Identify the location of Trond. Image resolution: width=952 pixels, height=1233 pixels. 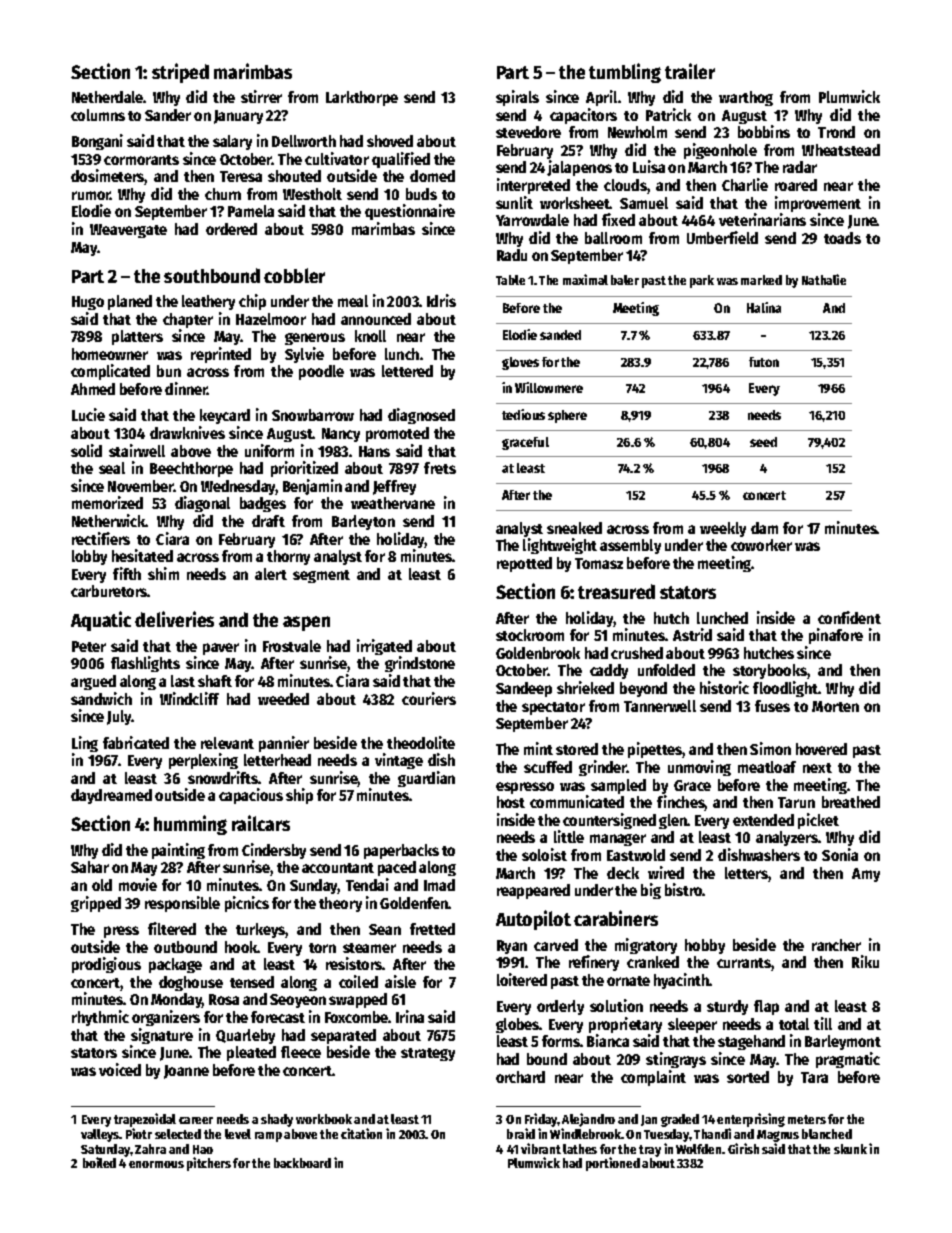
(836, 132).
